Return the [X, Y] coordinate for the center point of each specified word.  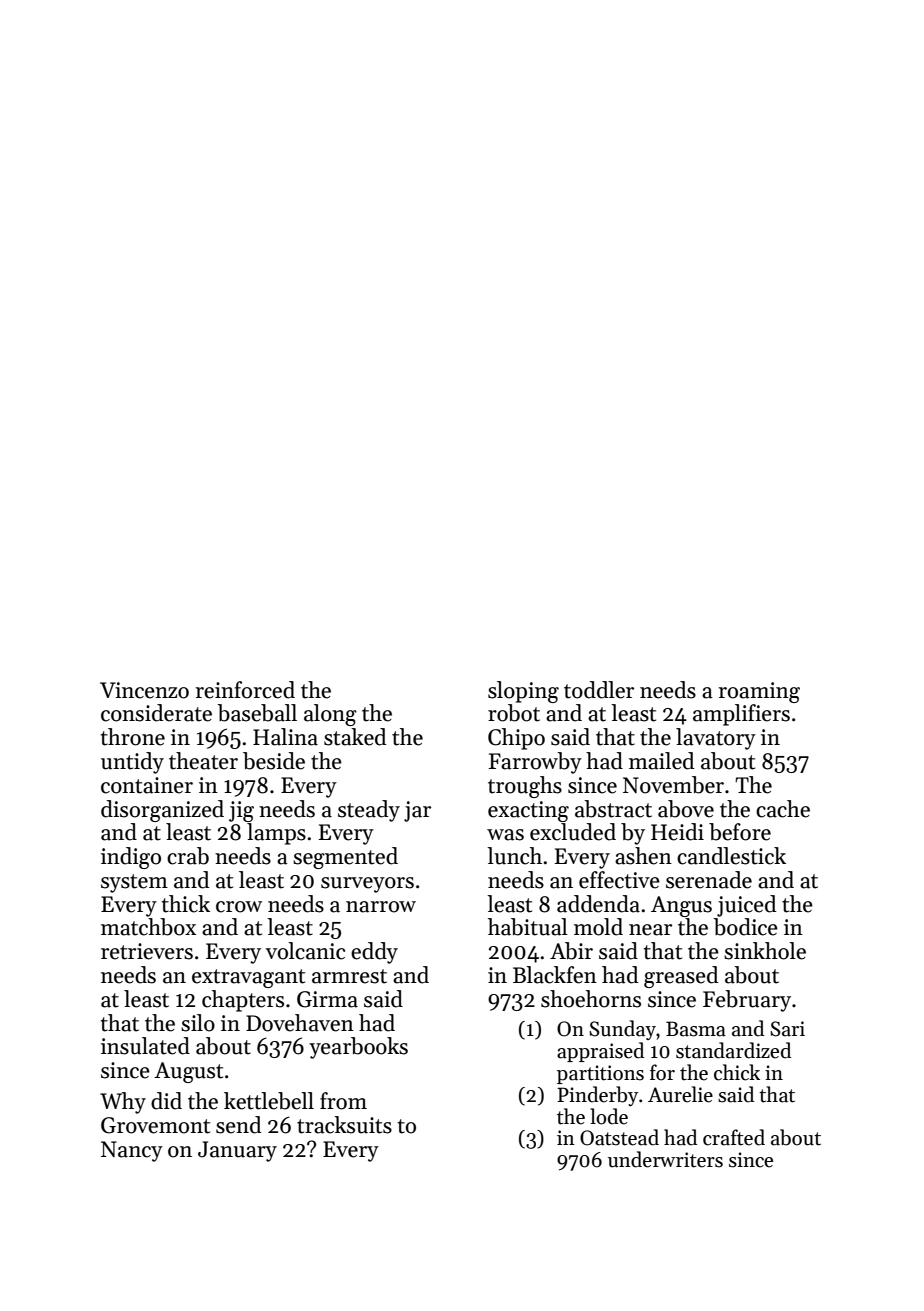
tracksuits [344, 1125]
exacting [528, 811]
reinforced [245, 690]
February [747, 1001]
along [330, 715]
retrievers [147, 951]
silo [198, 1023]
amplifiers [741, 715]
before [740, 832]
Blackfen [555, 975]
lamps [276, 834]
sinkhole [765, 951]
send [238, 1125]
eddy [374, 953]
